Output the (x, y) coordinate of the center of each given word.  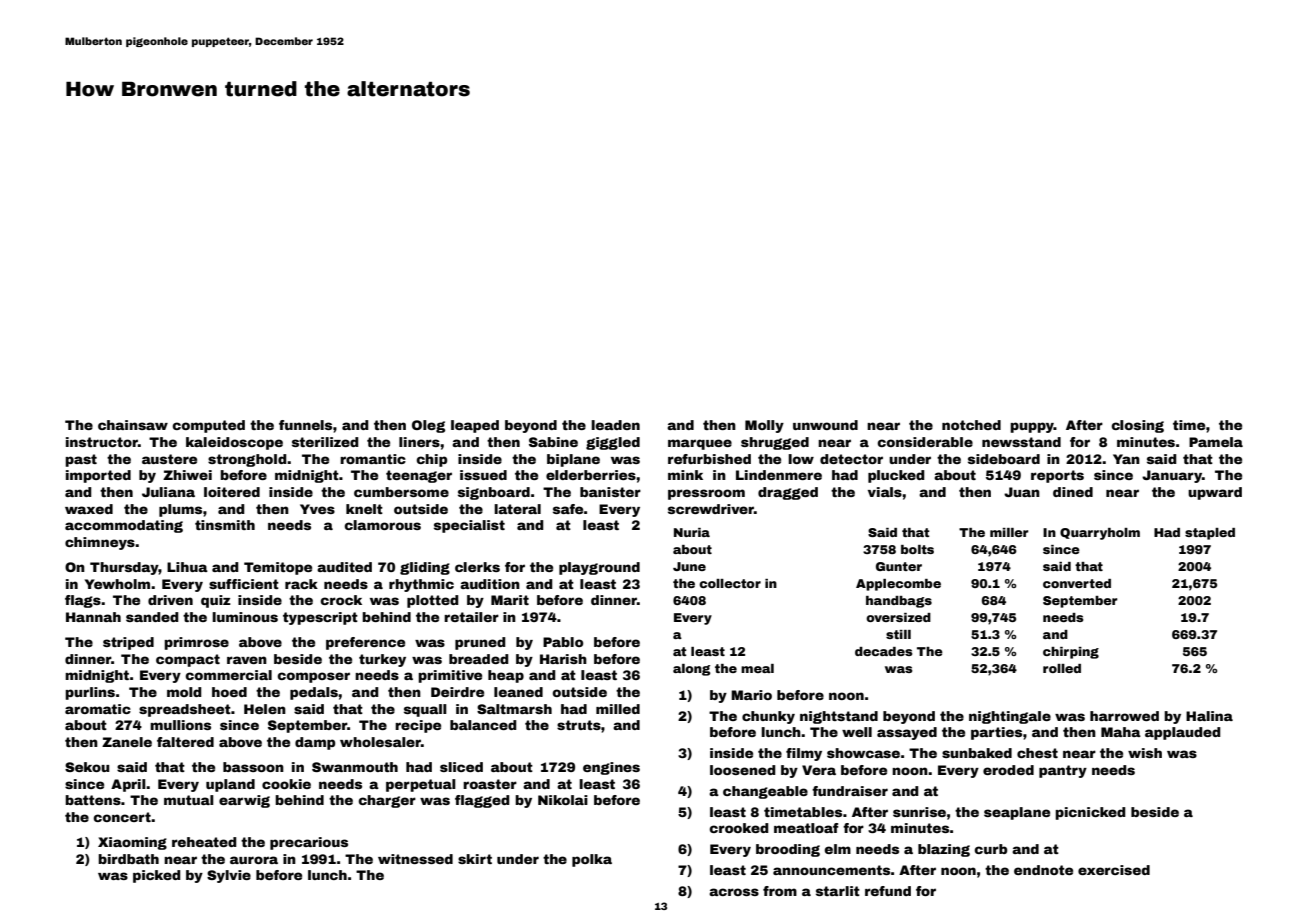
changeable (765, 792)
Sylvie (229, 876)
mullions (180, 725)
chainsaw (133, 425)
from (780, 891)
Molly (764, 426)
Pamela (1216, 442)
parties (996, 733)
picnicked (1090, 813)
